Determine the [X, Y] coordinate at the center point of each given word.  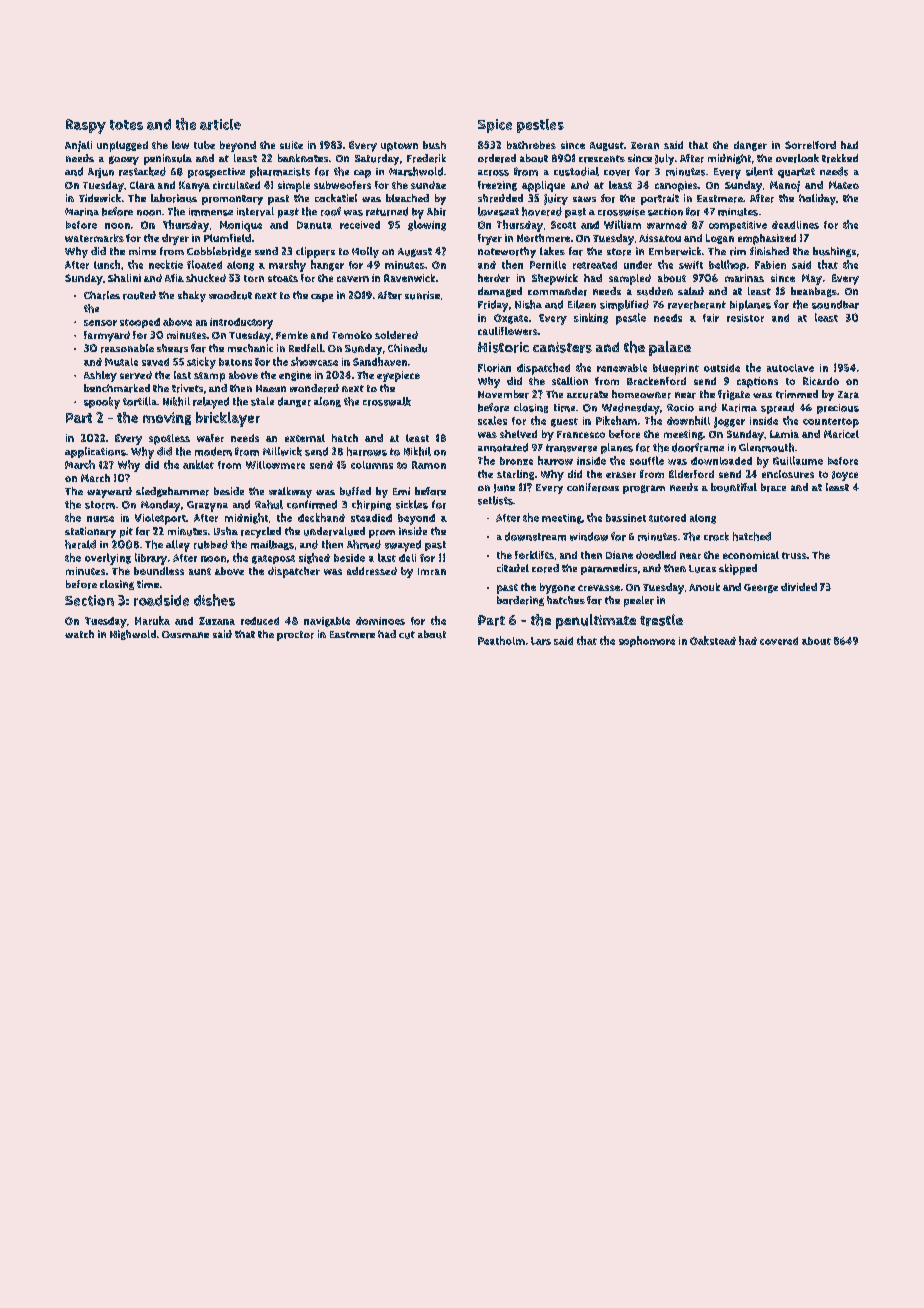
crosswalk [387, 401]
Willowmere [275, 465]
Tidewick [100, 198]
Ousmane [185, 634]
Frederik [426, 158]
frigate [734, 395]
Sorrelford [810, 145]
